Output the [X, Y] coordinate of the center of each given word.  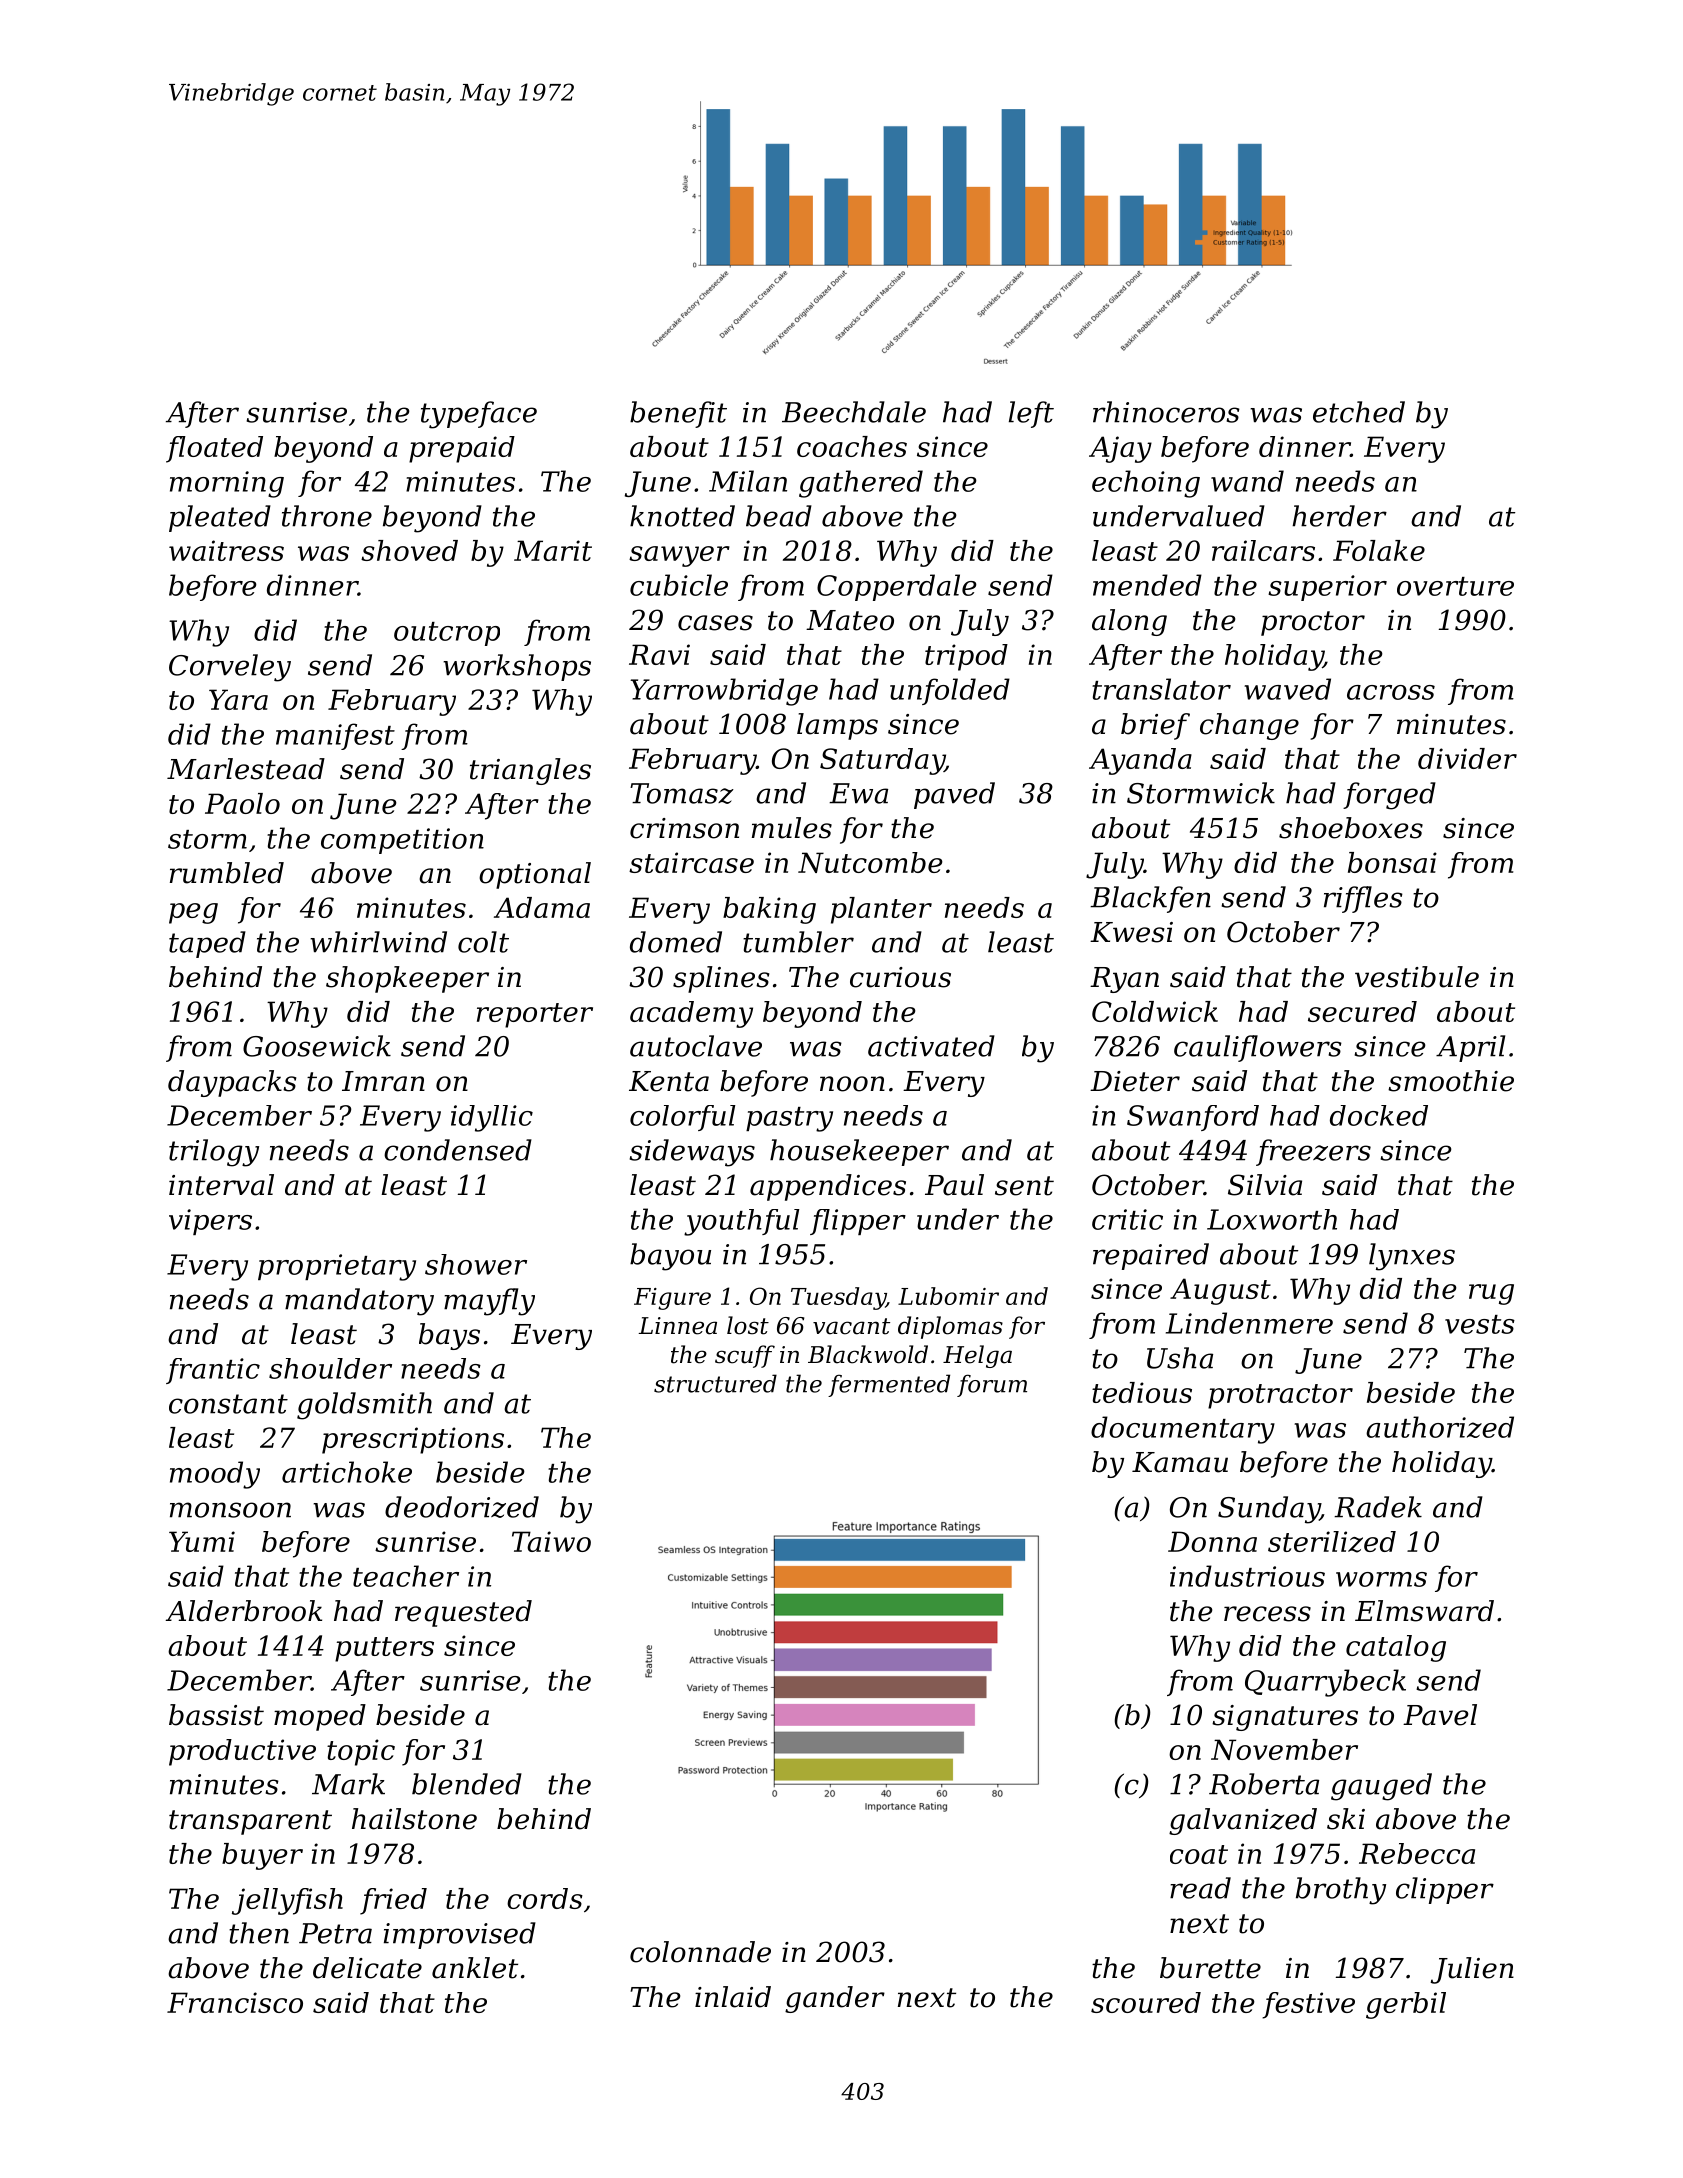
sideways [692, 1153]
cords [545, 1898]
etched [1359, 412]
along [1129, 622]
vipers [210, 1222]
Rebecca [1417, 1853]
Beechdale [854, 412]
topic [361, 1752]
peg [193, 913]
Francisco [235, 2002]
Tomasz [682, 793]
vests [1480, 1324]
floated [214, 449]
